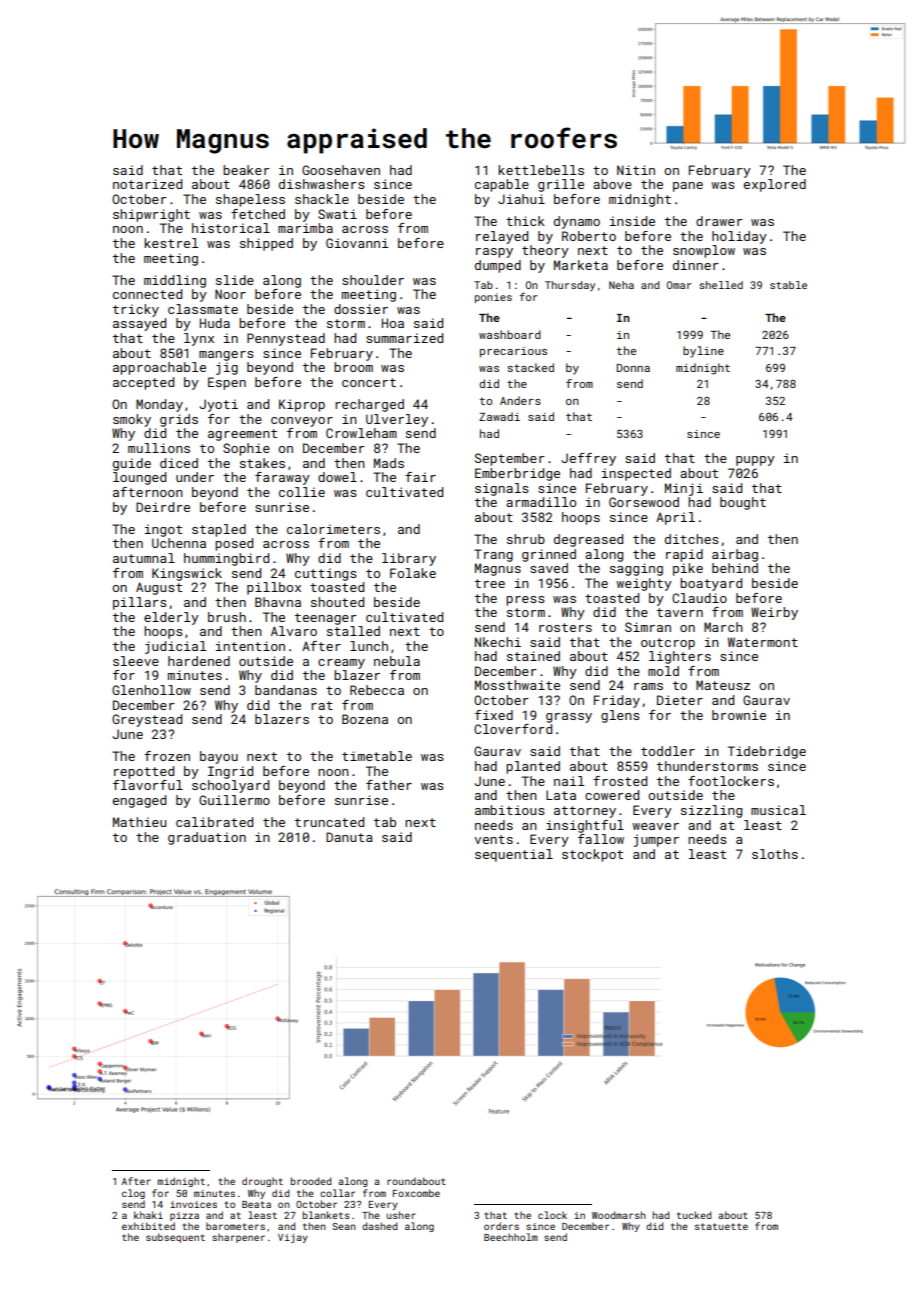 The width and height of the page is (924, 1308). Describe the element at coordinates (341, 170) in the page. I see `Goosehaven` at that location.
